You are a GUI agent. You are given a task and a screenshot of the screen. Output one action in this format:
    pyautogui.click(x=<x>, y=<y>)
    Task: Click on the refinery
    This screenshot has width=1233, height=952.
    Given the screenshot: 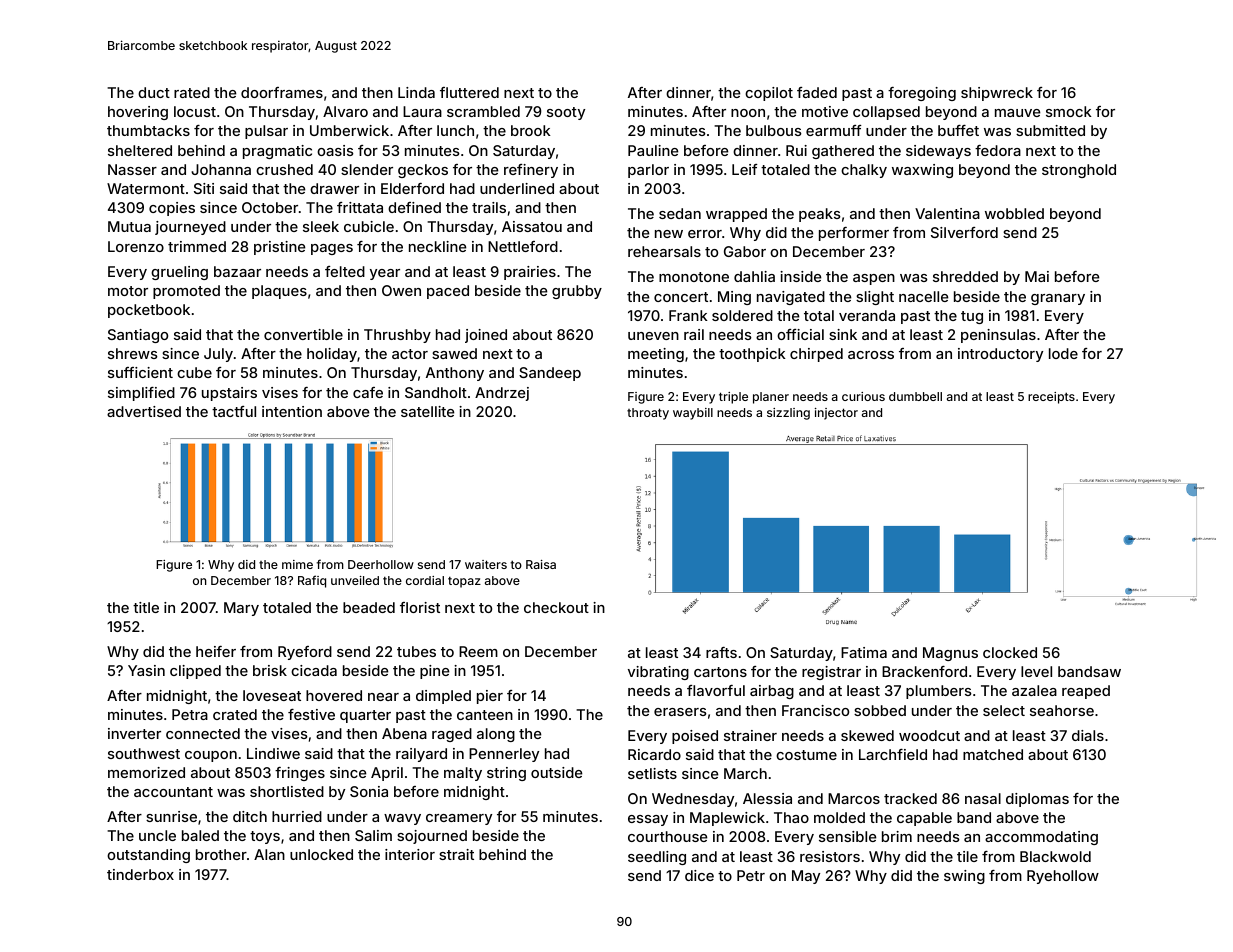 What is the action you would take?
    pyautogui.click(x=531, y=171)
